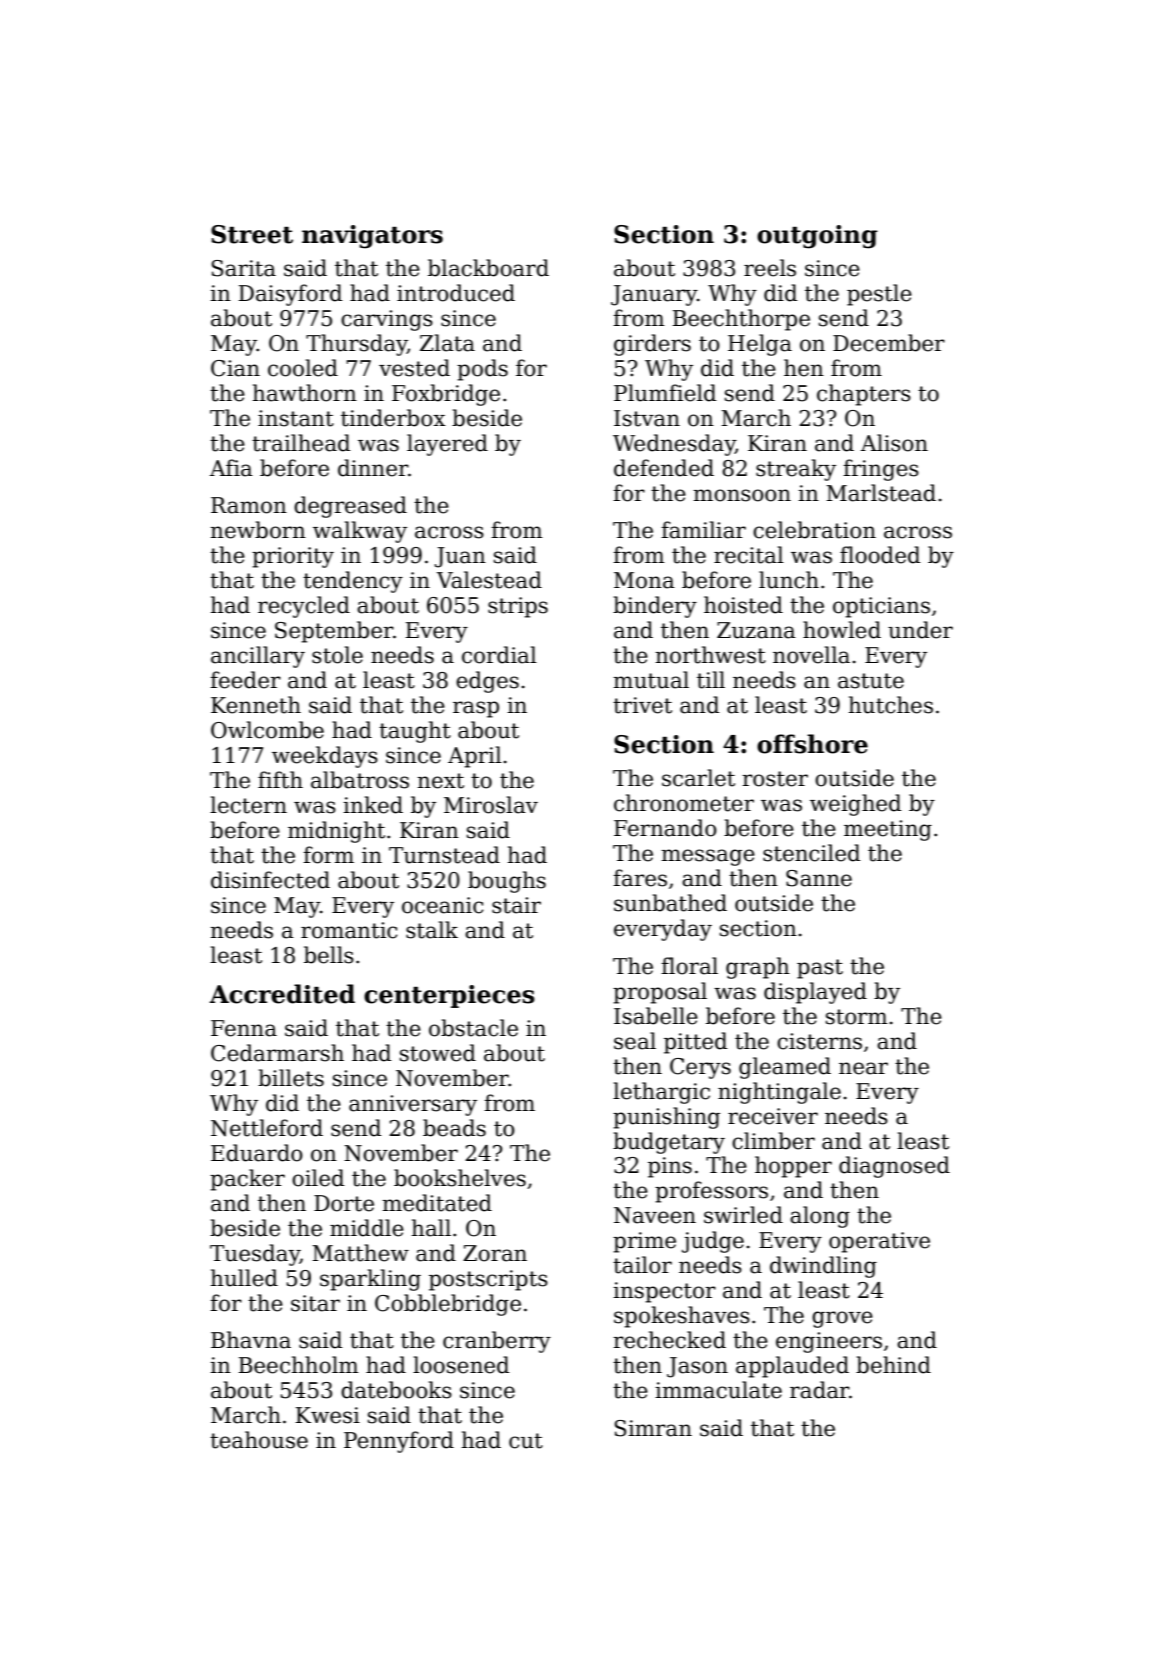 The width and height of the image is (1165, 1654). What do you see at coordinates (372, 237) in the image?
I see `navigators` at bounding box center [372, 237].
